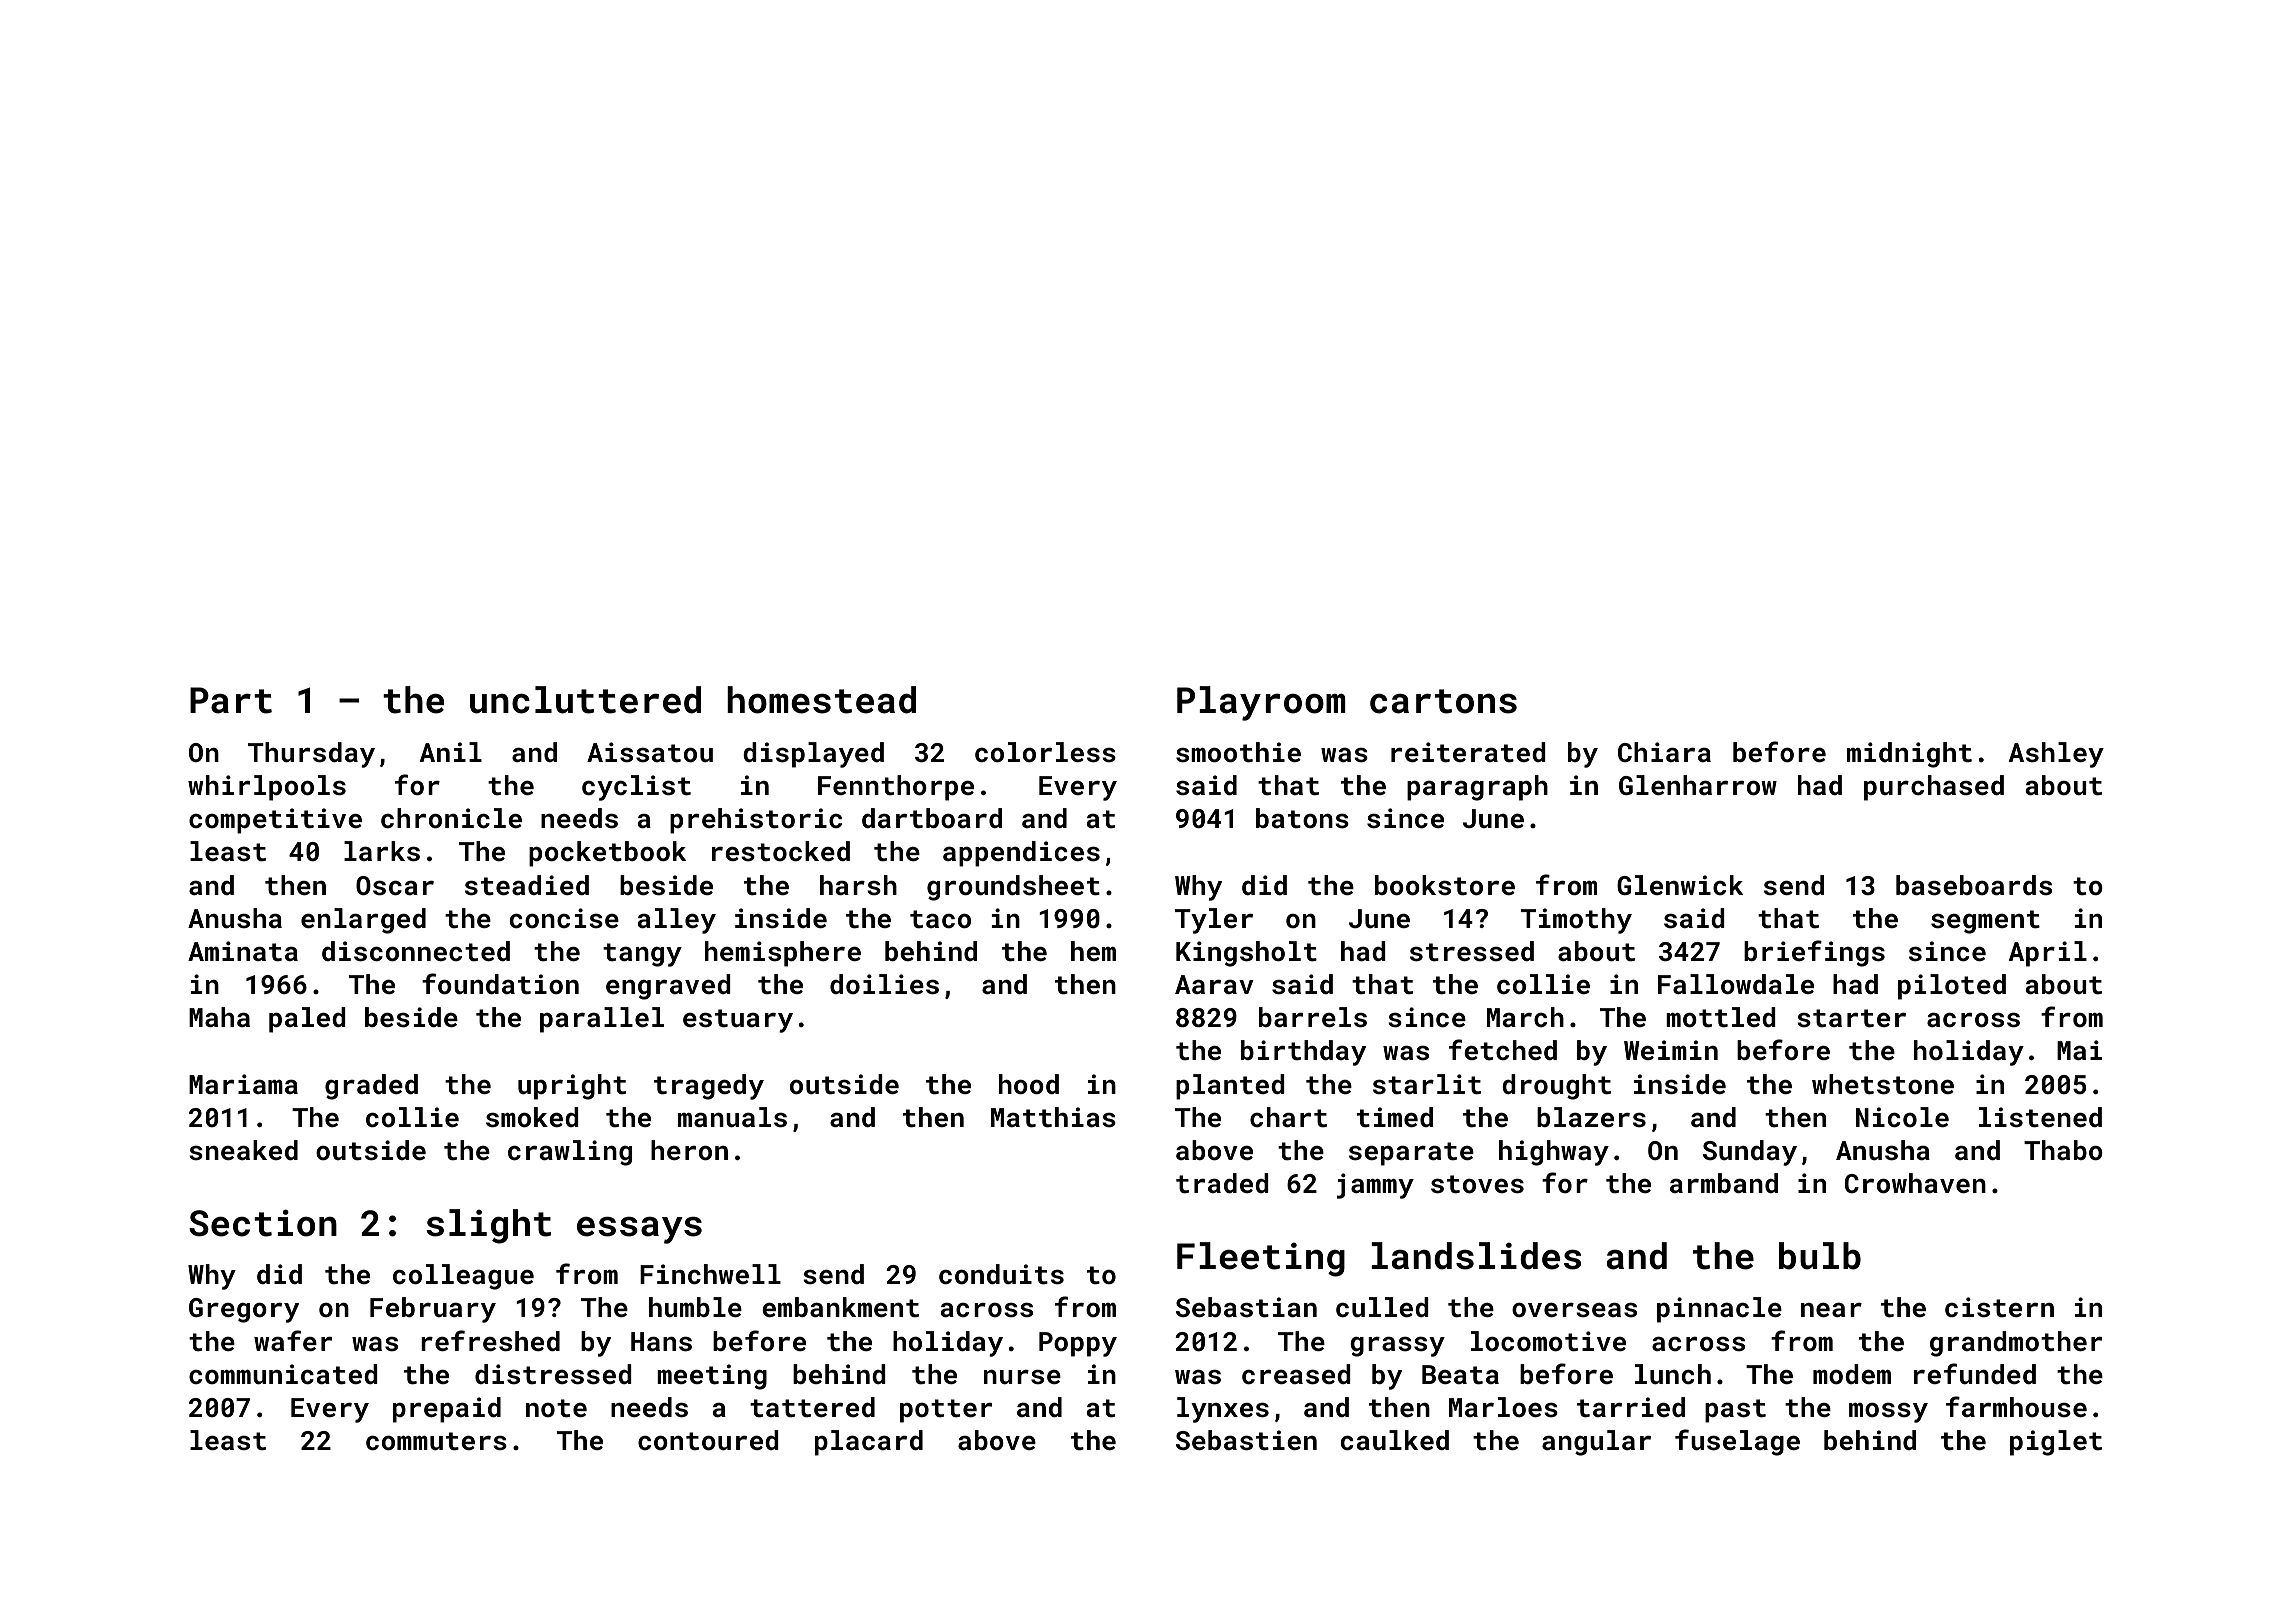  Describe the element at coordinates (1246, 1440) in the page. I see `Sebastien` at that location.
